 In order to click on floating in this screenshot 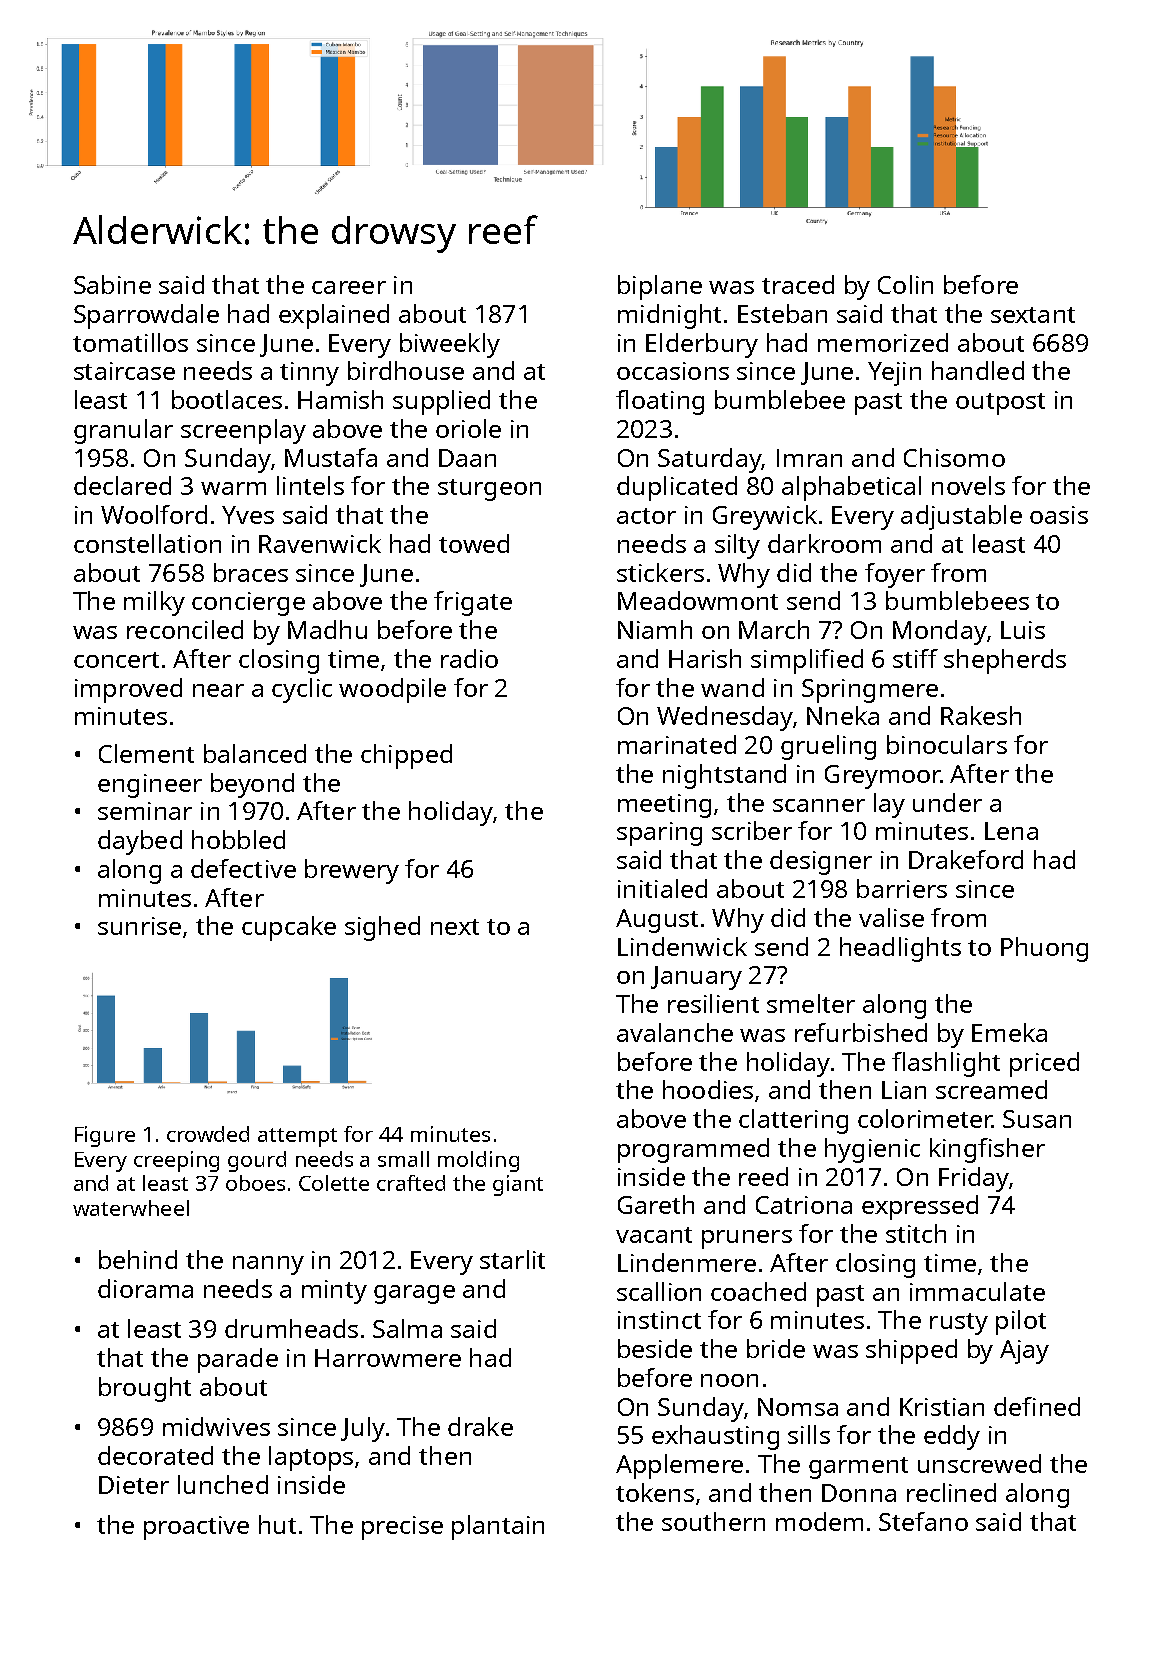, I will do `click(660, 402)`.
